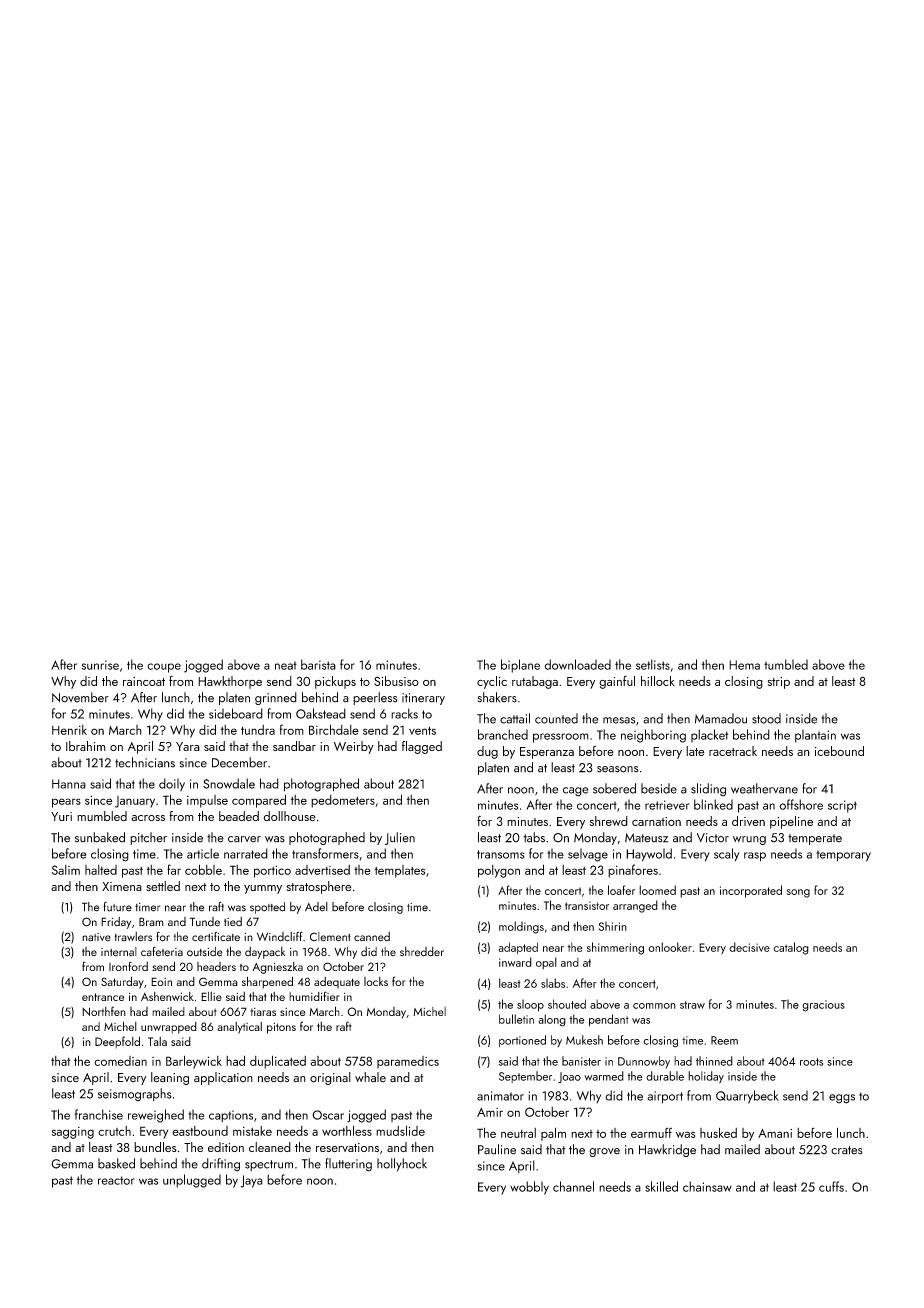  Describe the element at coordinates (791, 948) in the screenshot. I see `catalog` at that location.
